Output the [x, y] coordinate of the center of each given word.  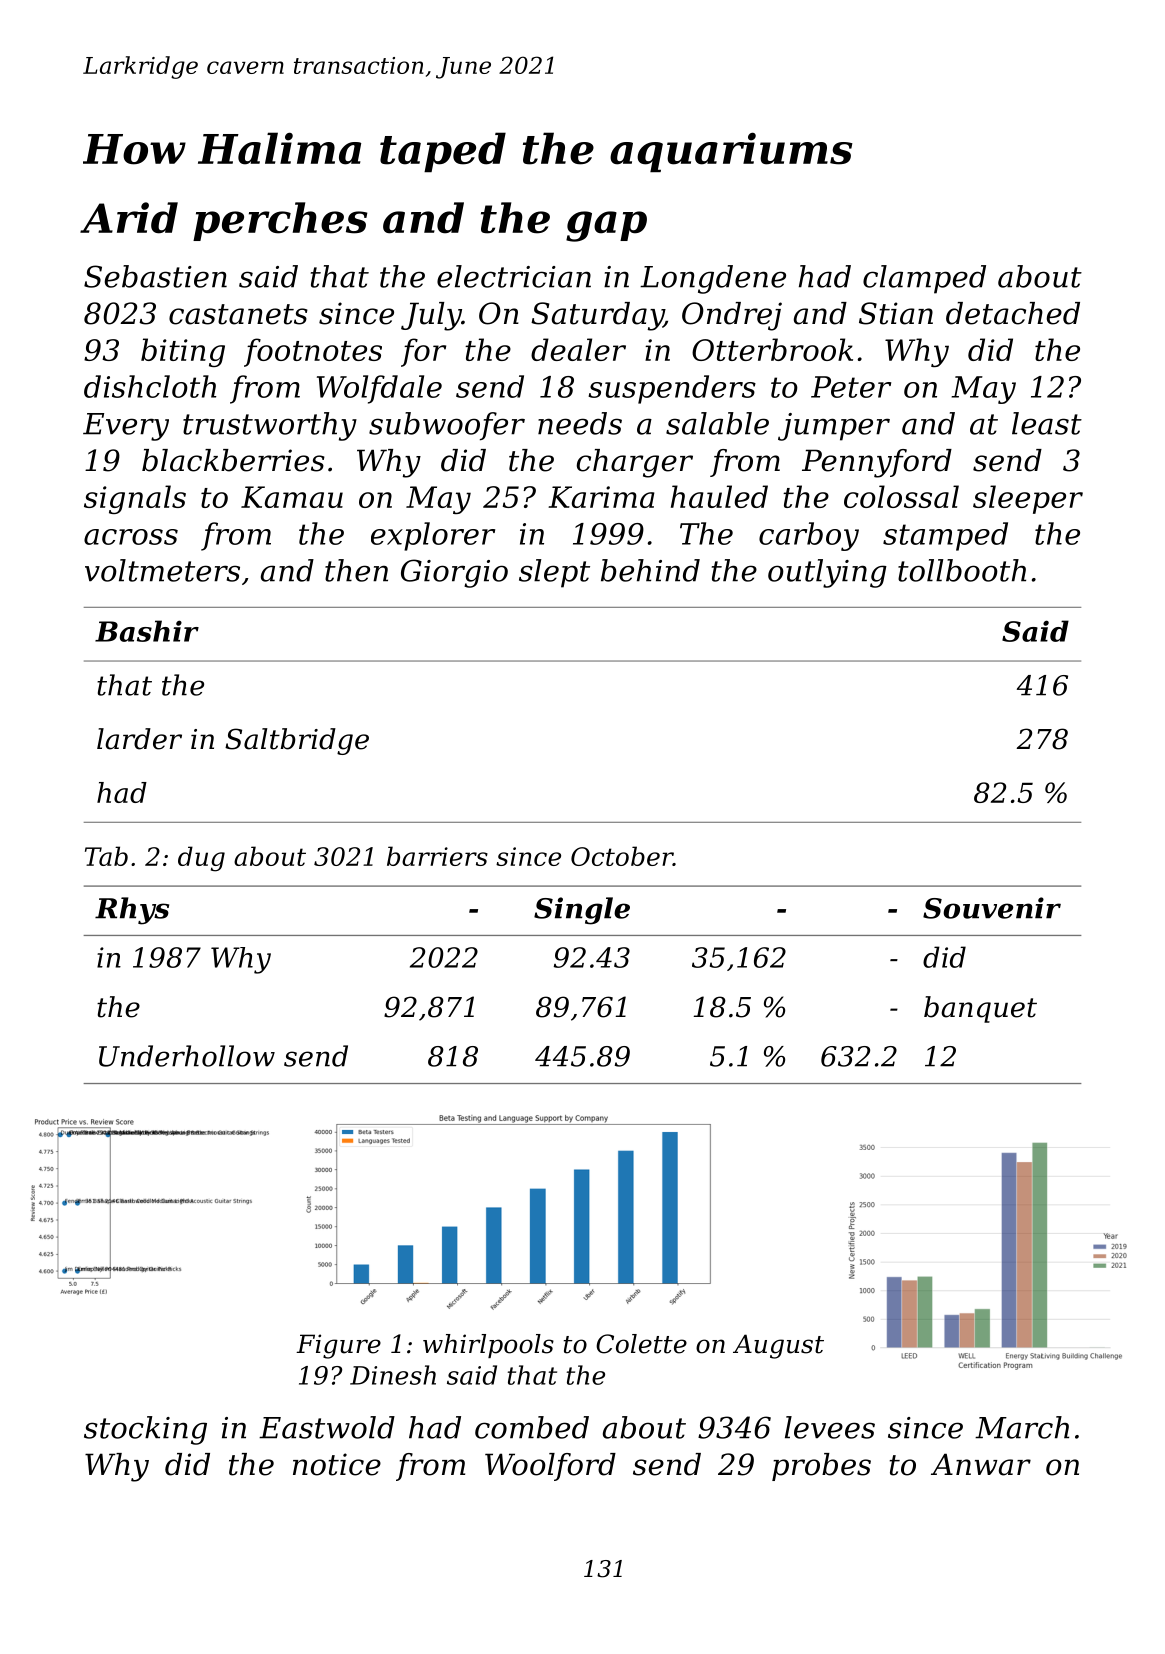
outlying [827, 573]
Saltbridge [297, 741]
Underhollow [187, 1056]
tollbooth [962, 570]
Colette [641, 1344]
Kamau [292, 497]
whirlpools [488, 1346]
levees [830, 1427]
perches [280, 221]
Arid [129, 218]
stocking [145, 1430]
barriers [437, 856]
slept [554, 573]
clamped [924, 279]
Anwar [981, 1464]
